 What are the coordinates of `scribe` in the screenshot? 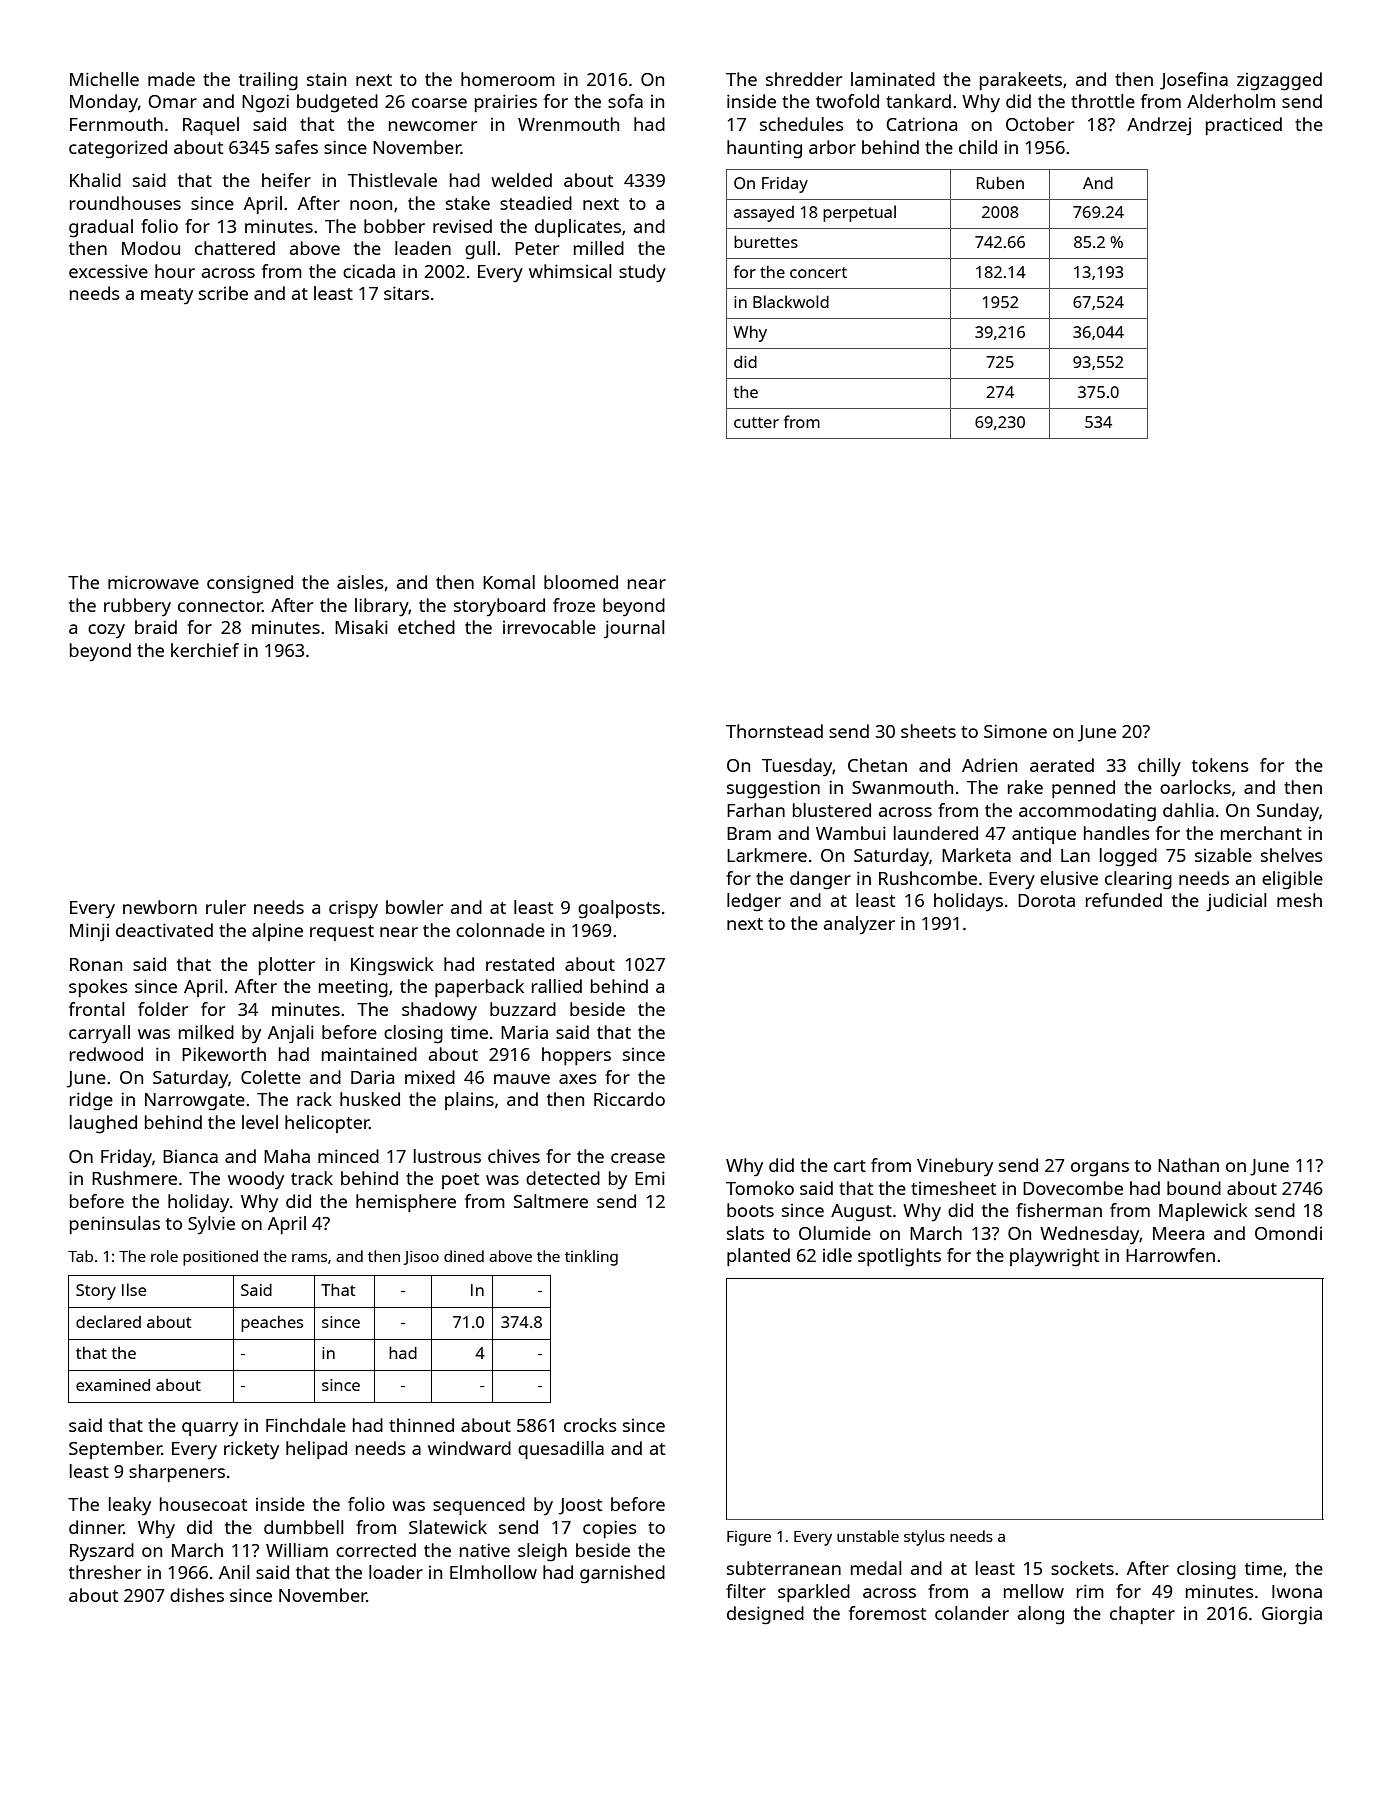 It's located at (223, 293).
